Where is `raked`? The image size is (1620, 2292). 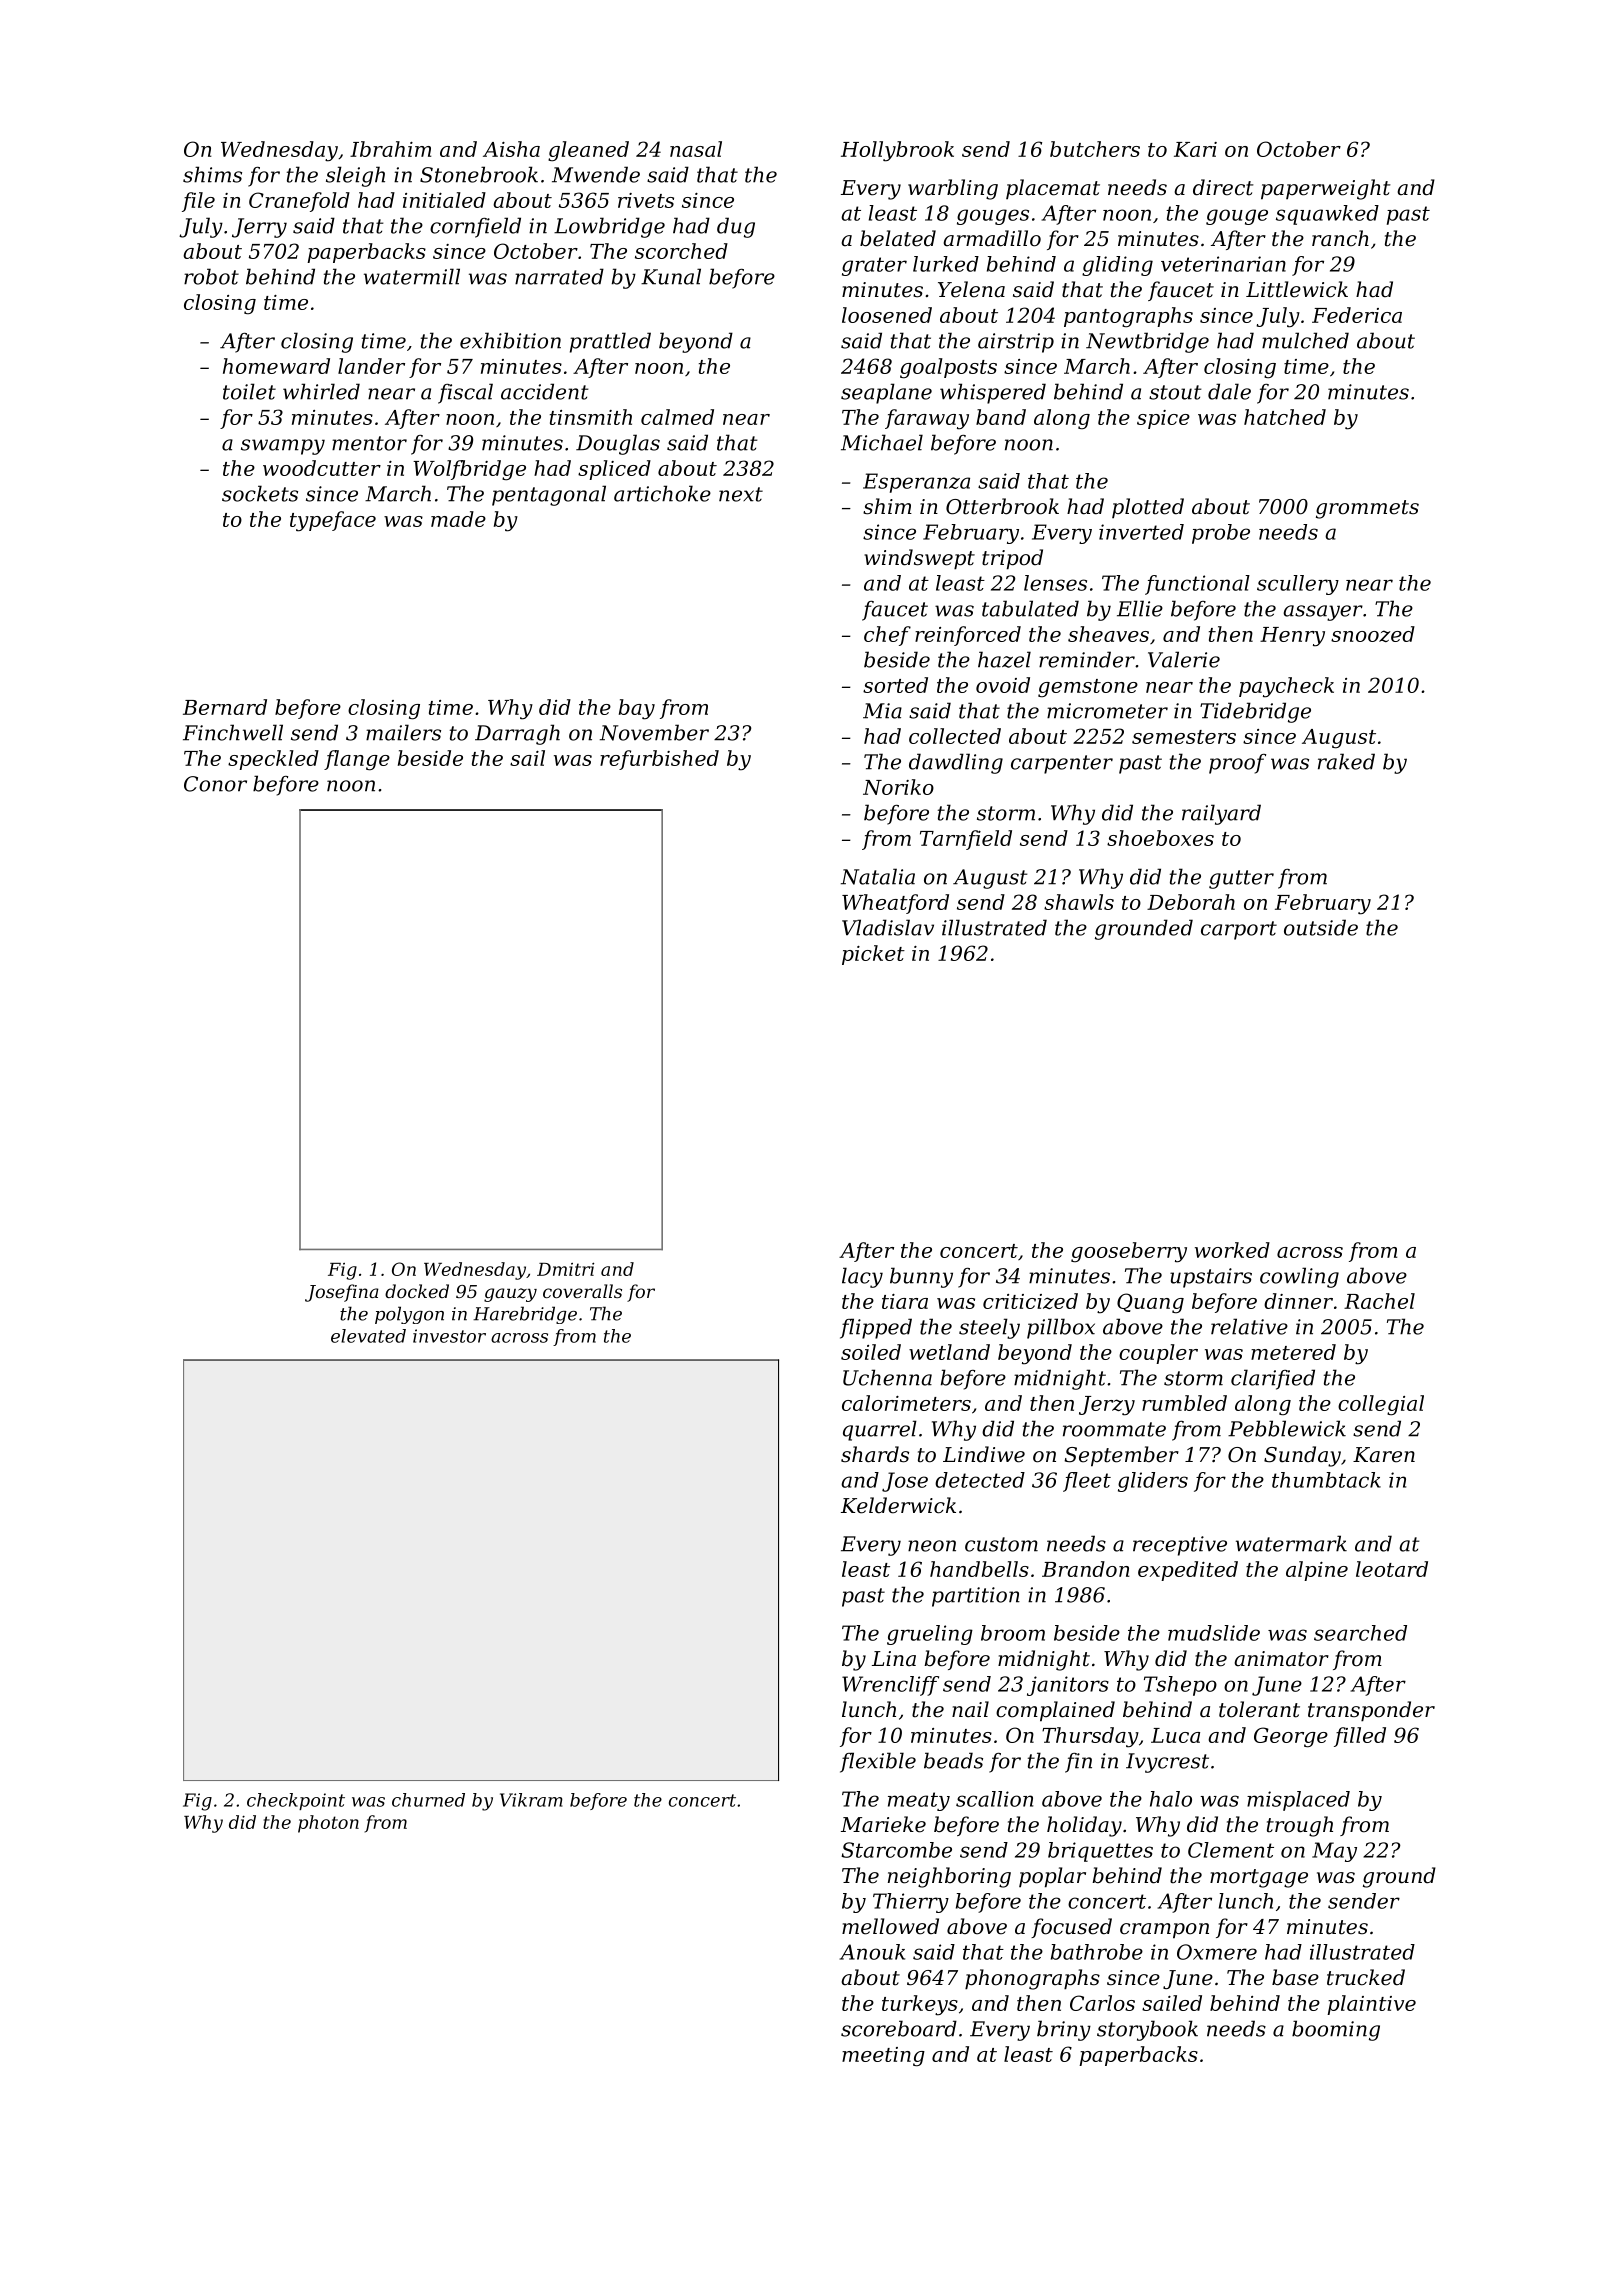 raked is located at coordinates (1346, 761).
